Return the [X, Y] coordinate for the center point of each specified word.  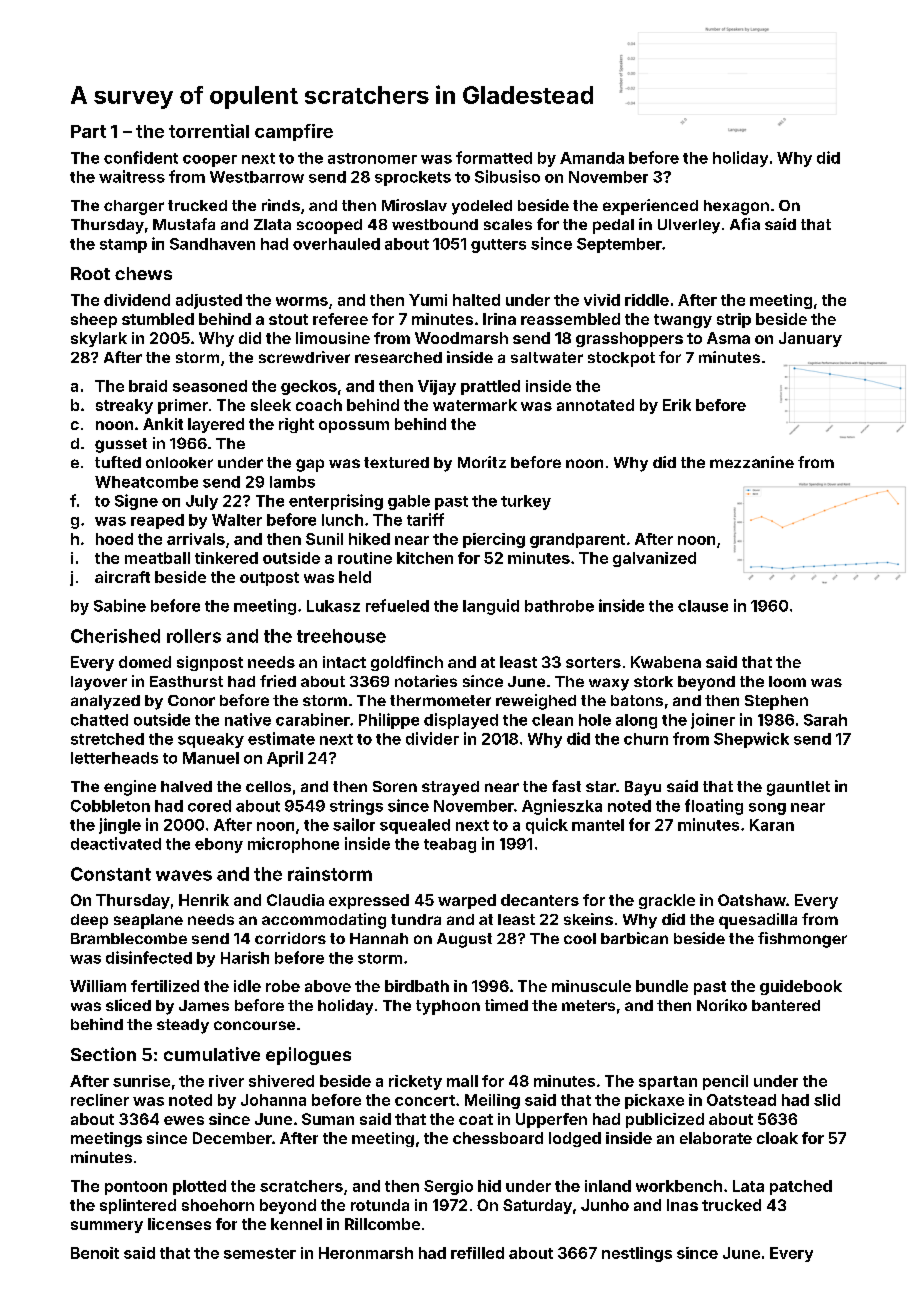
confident [141, 157]
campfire [294, 132]
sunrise [141, 1081]
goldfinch [407, 663]
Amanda [592, 158]
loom [787, 681]
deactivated [116, 843]
